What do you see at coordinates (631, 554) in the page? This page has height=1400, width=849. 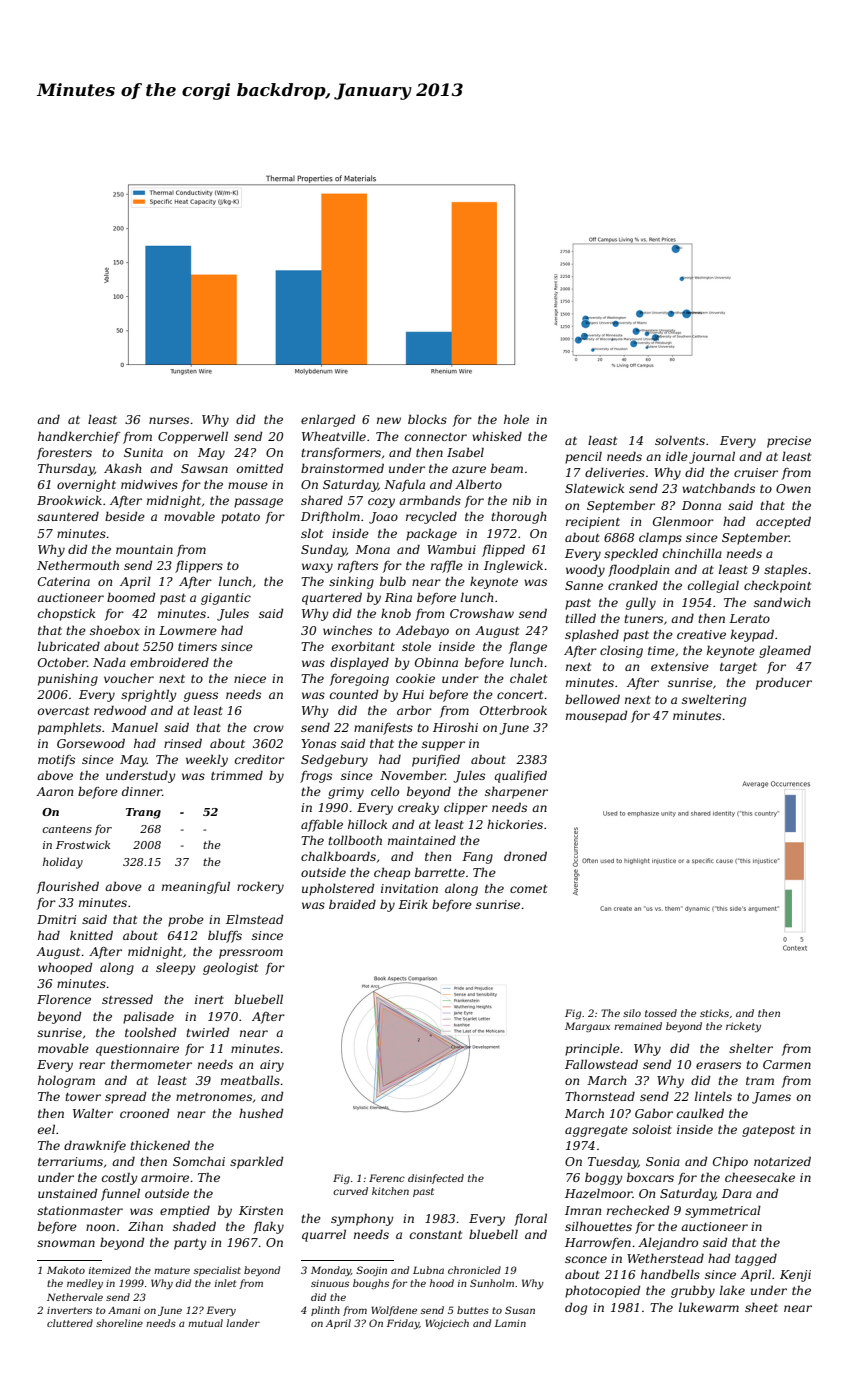 I see `speckled` at bounding box center [631, 554].
